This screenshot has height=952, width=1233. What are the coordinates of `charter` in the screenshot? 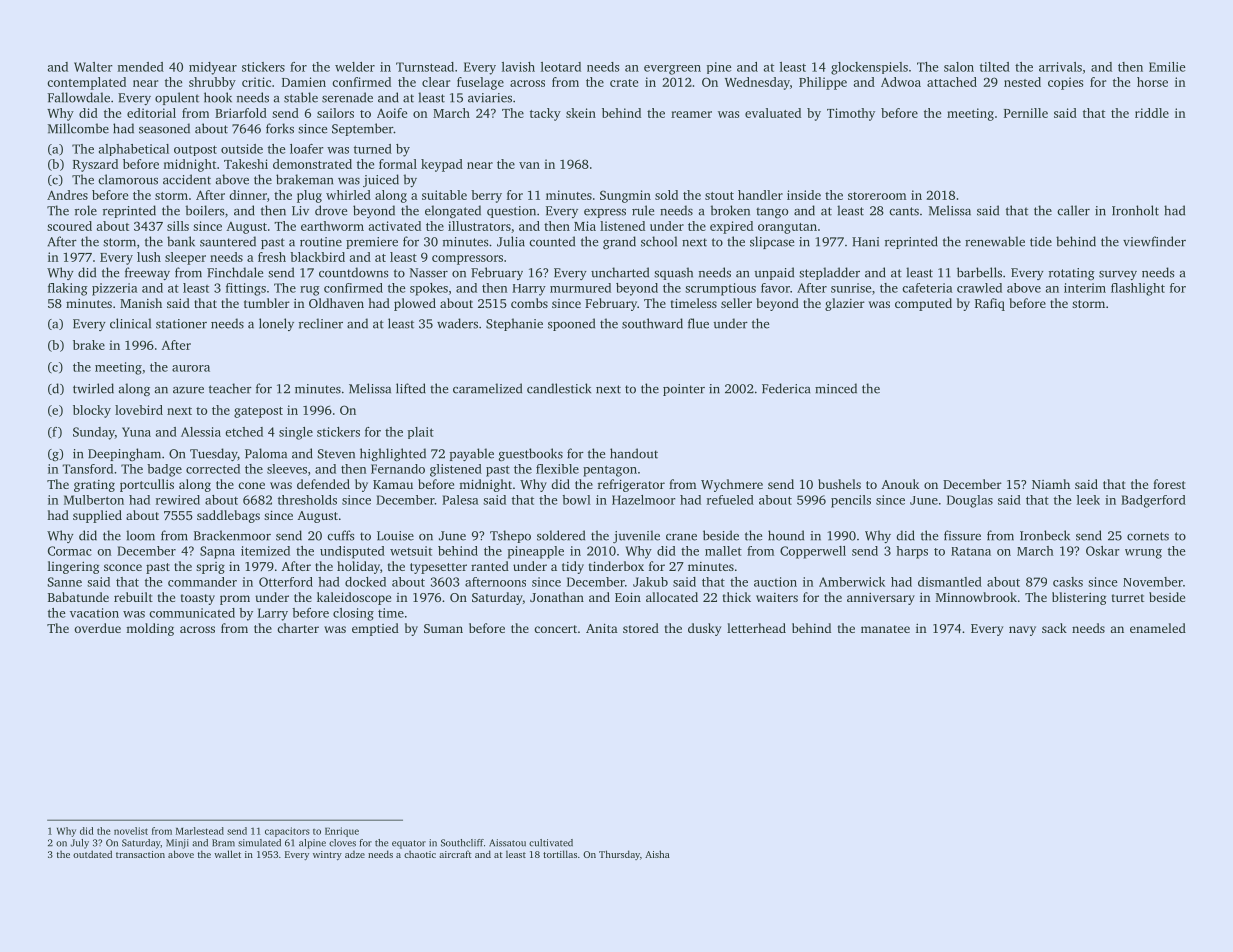 It's located at (298, 628).
